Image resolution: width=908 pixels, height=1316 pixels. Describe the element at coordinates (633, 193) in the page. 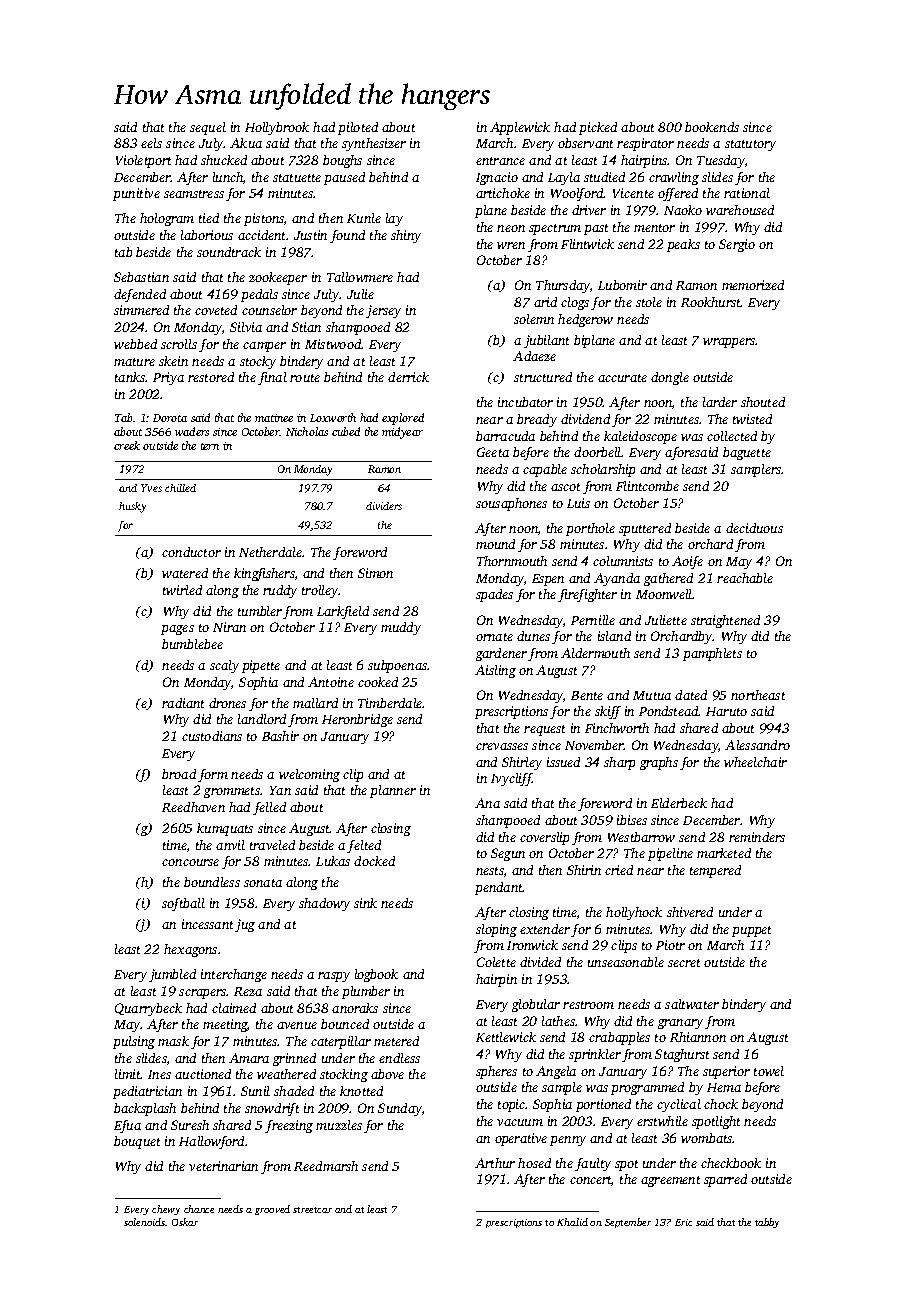

I see `Vicente` at that location.
